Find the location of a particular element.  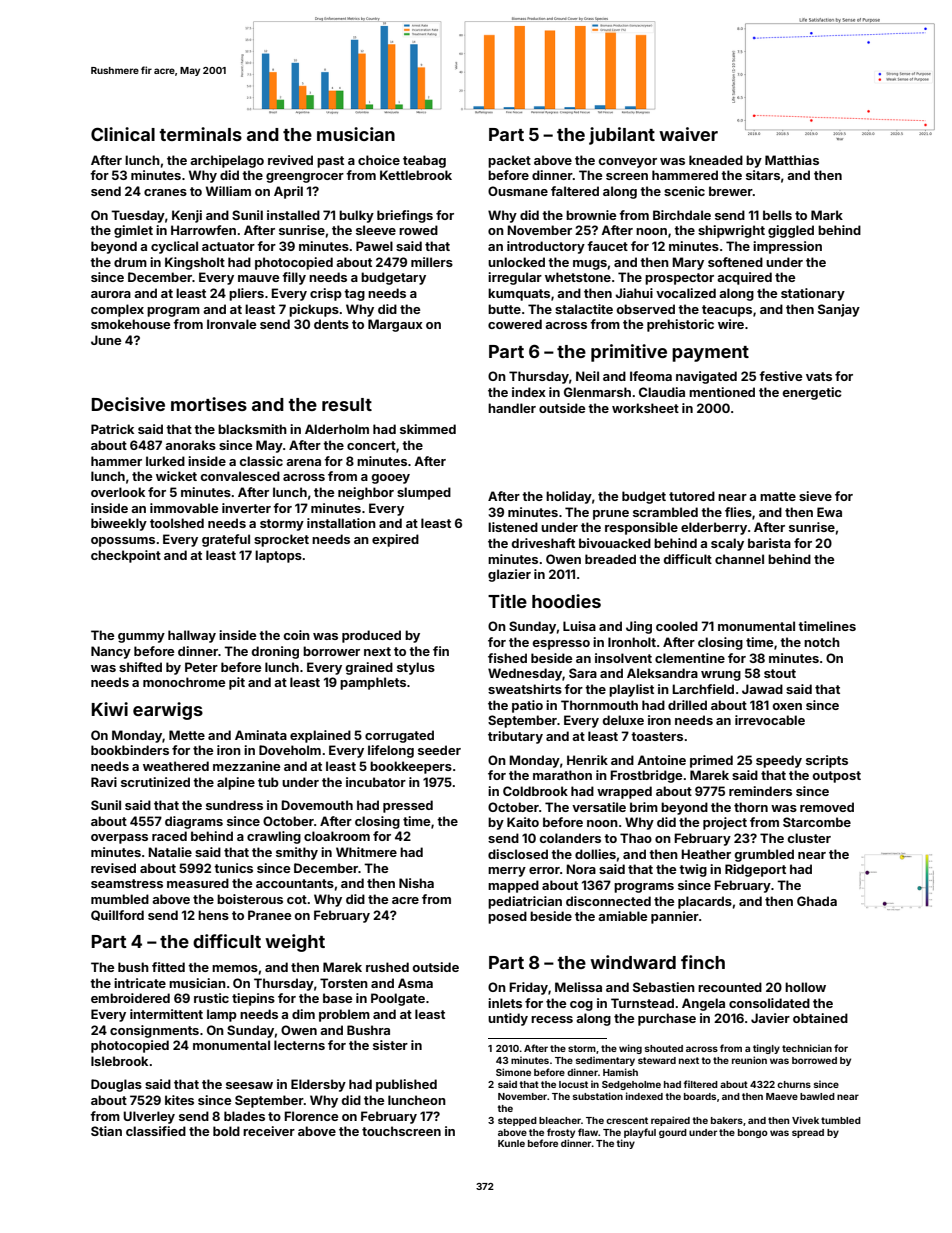

opossums is located at coordinates (123, 542).
